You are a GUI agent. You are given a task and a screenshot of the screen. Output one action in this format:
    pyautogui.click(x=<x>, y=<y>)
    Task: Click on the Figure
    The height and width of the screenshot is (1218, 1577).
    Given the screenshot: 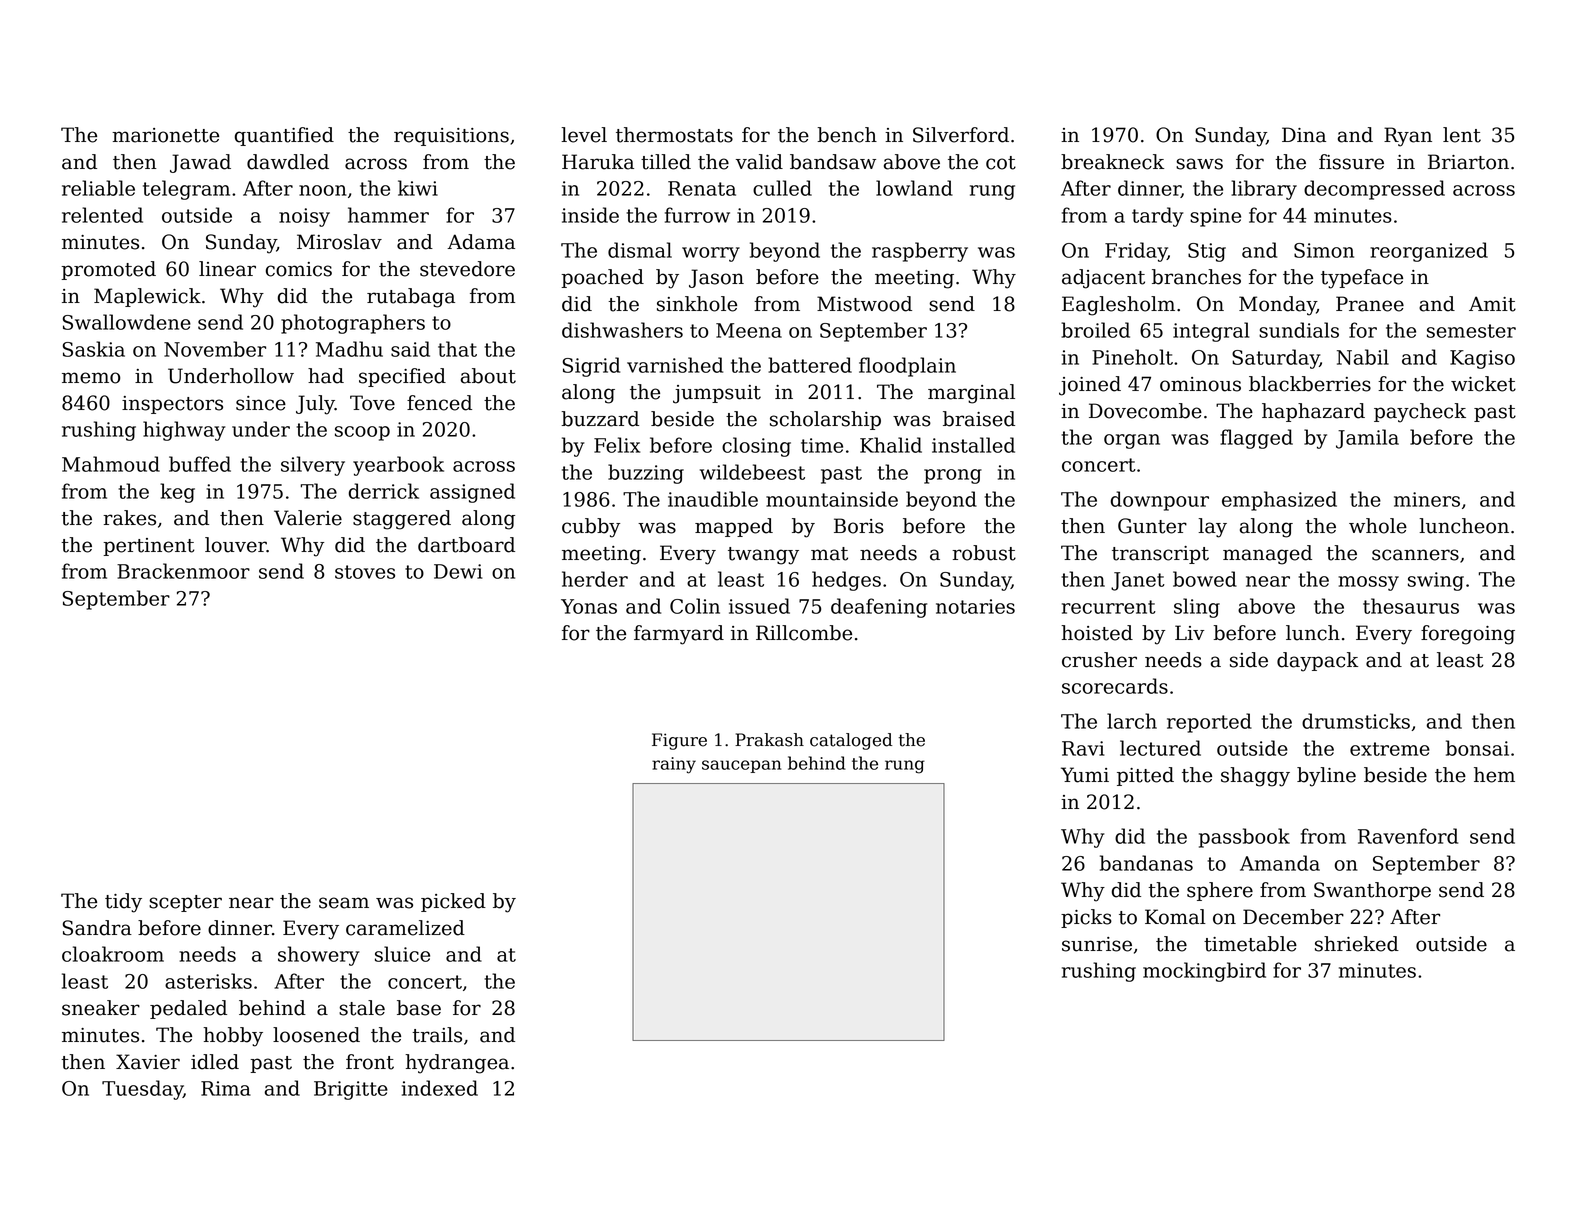 What is the action you would take?
    pyautogui.click(x=679, y=741)
